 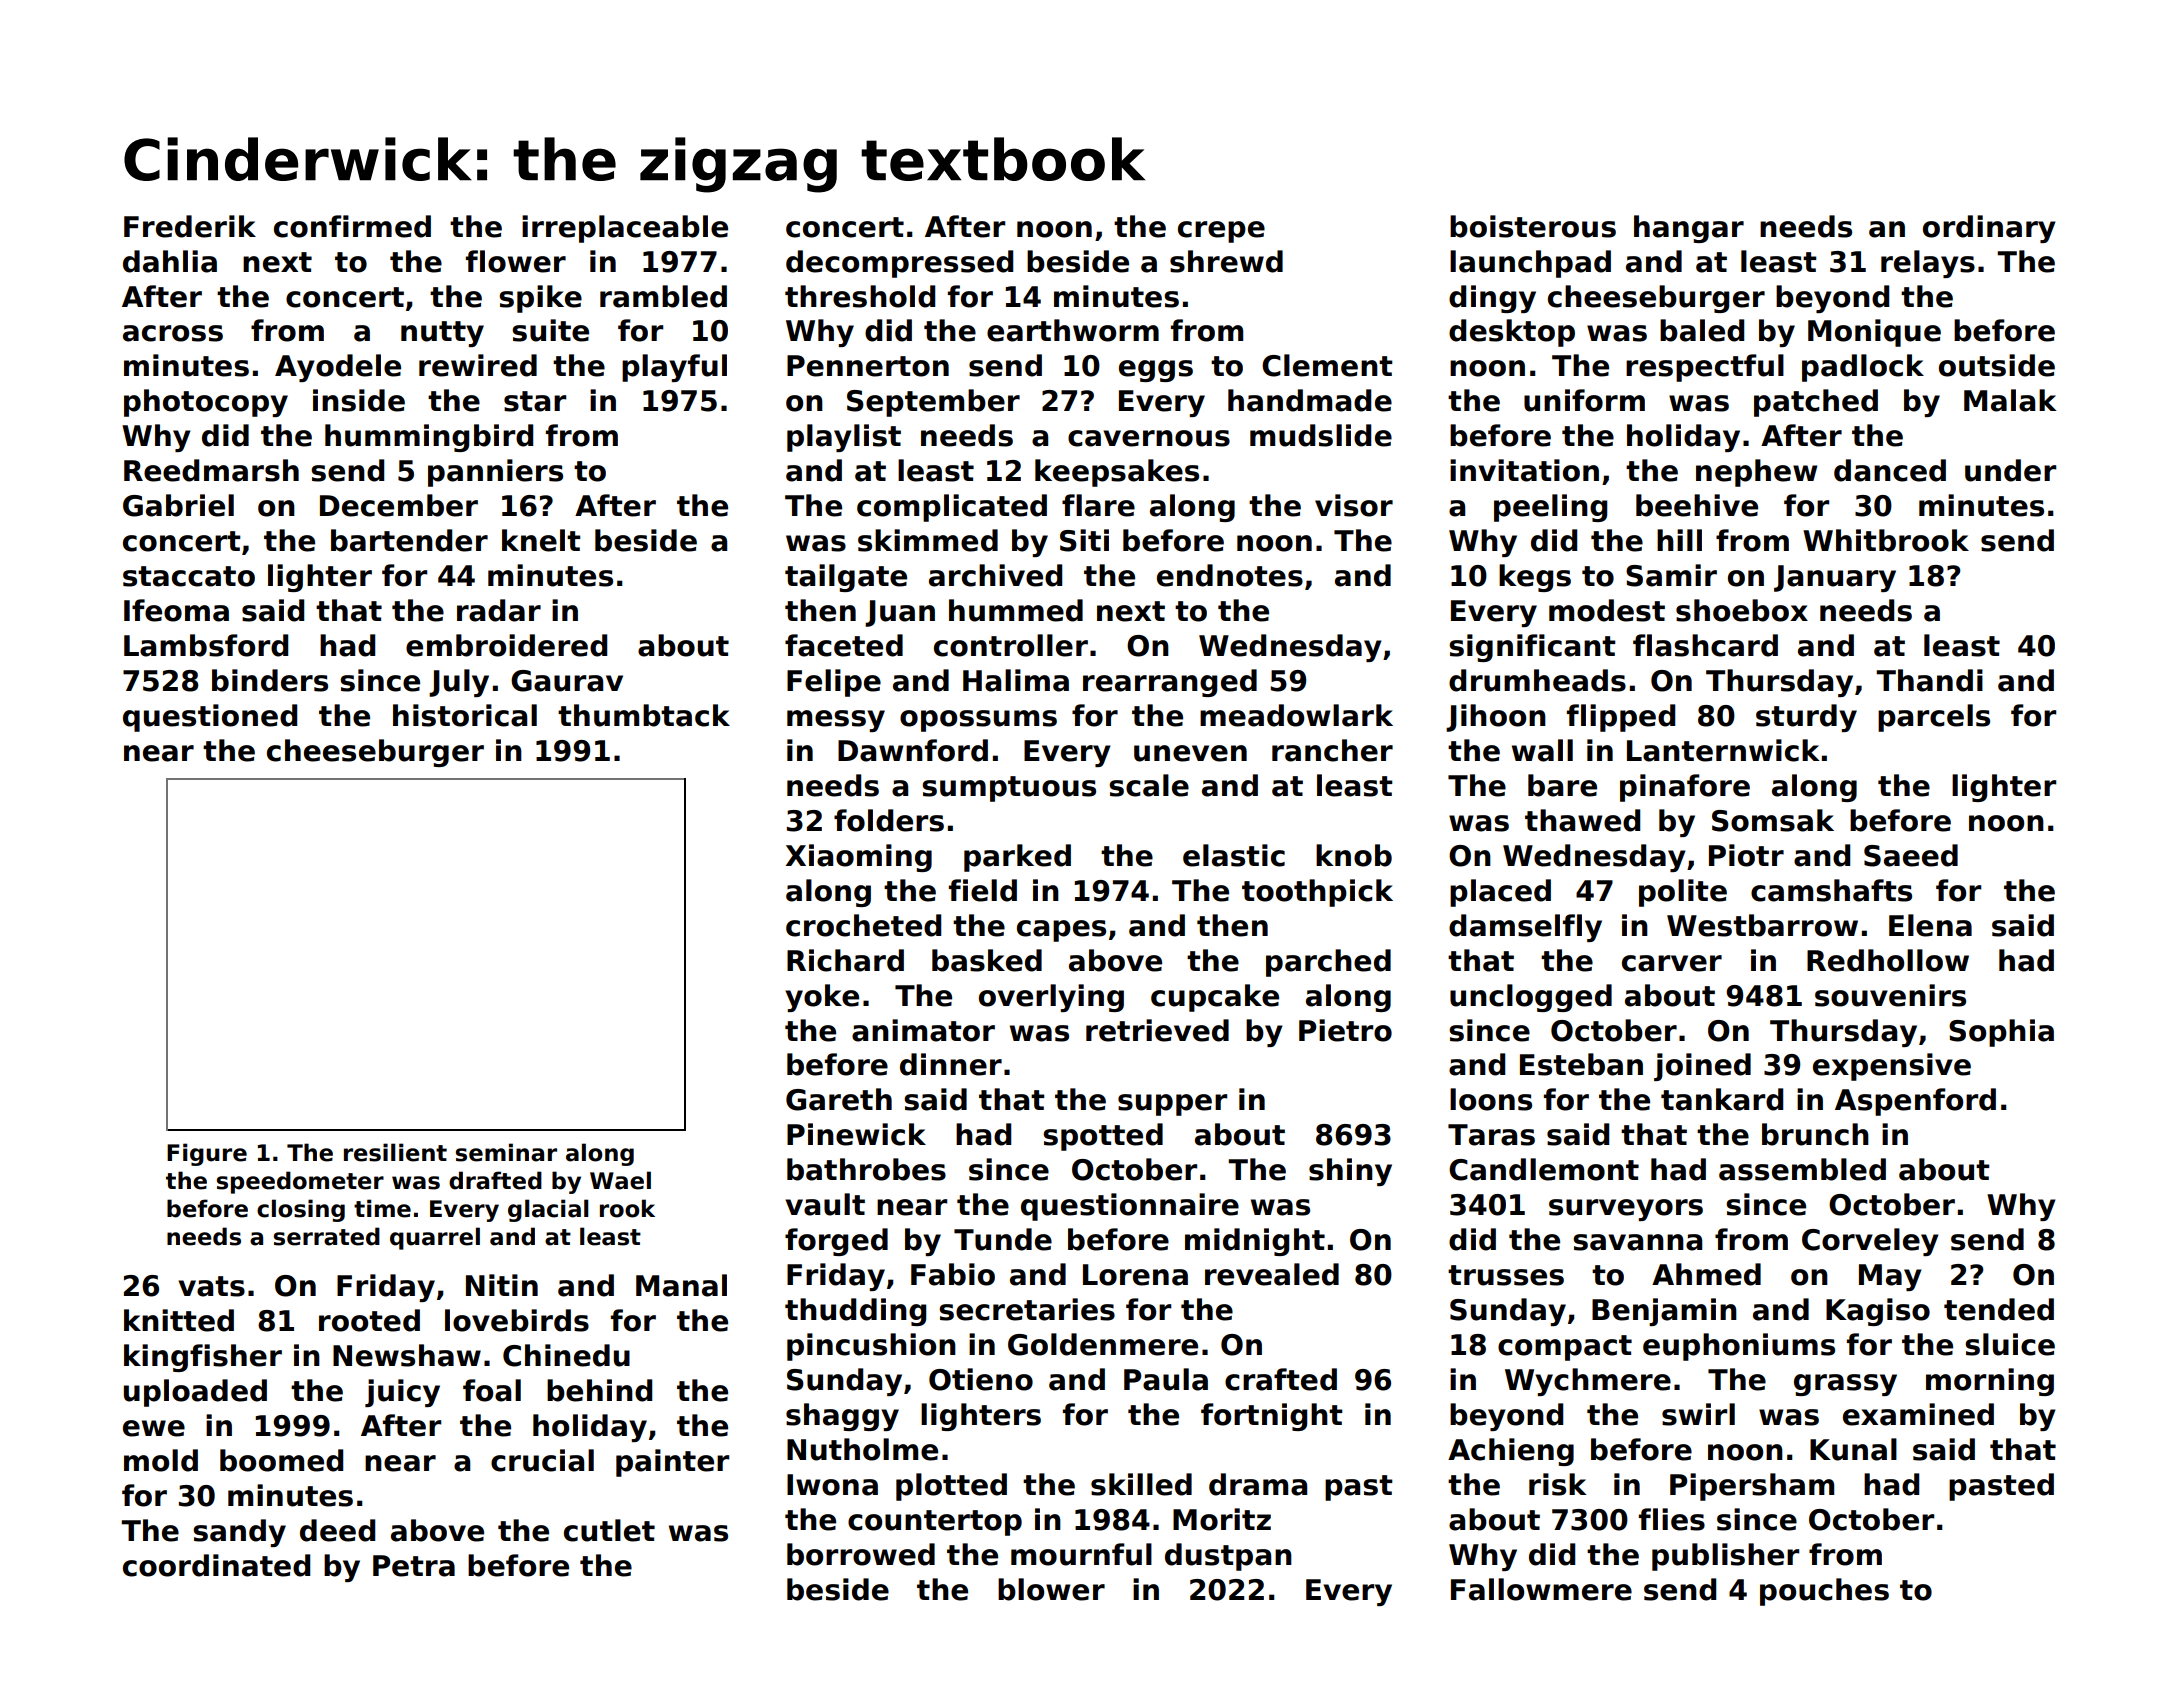 What do you see at coordinates (2010, 470) in the image?
I see `under` at bounding box center [2010, 470].
